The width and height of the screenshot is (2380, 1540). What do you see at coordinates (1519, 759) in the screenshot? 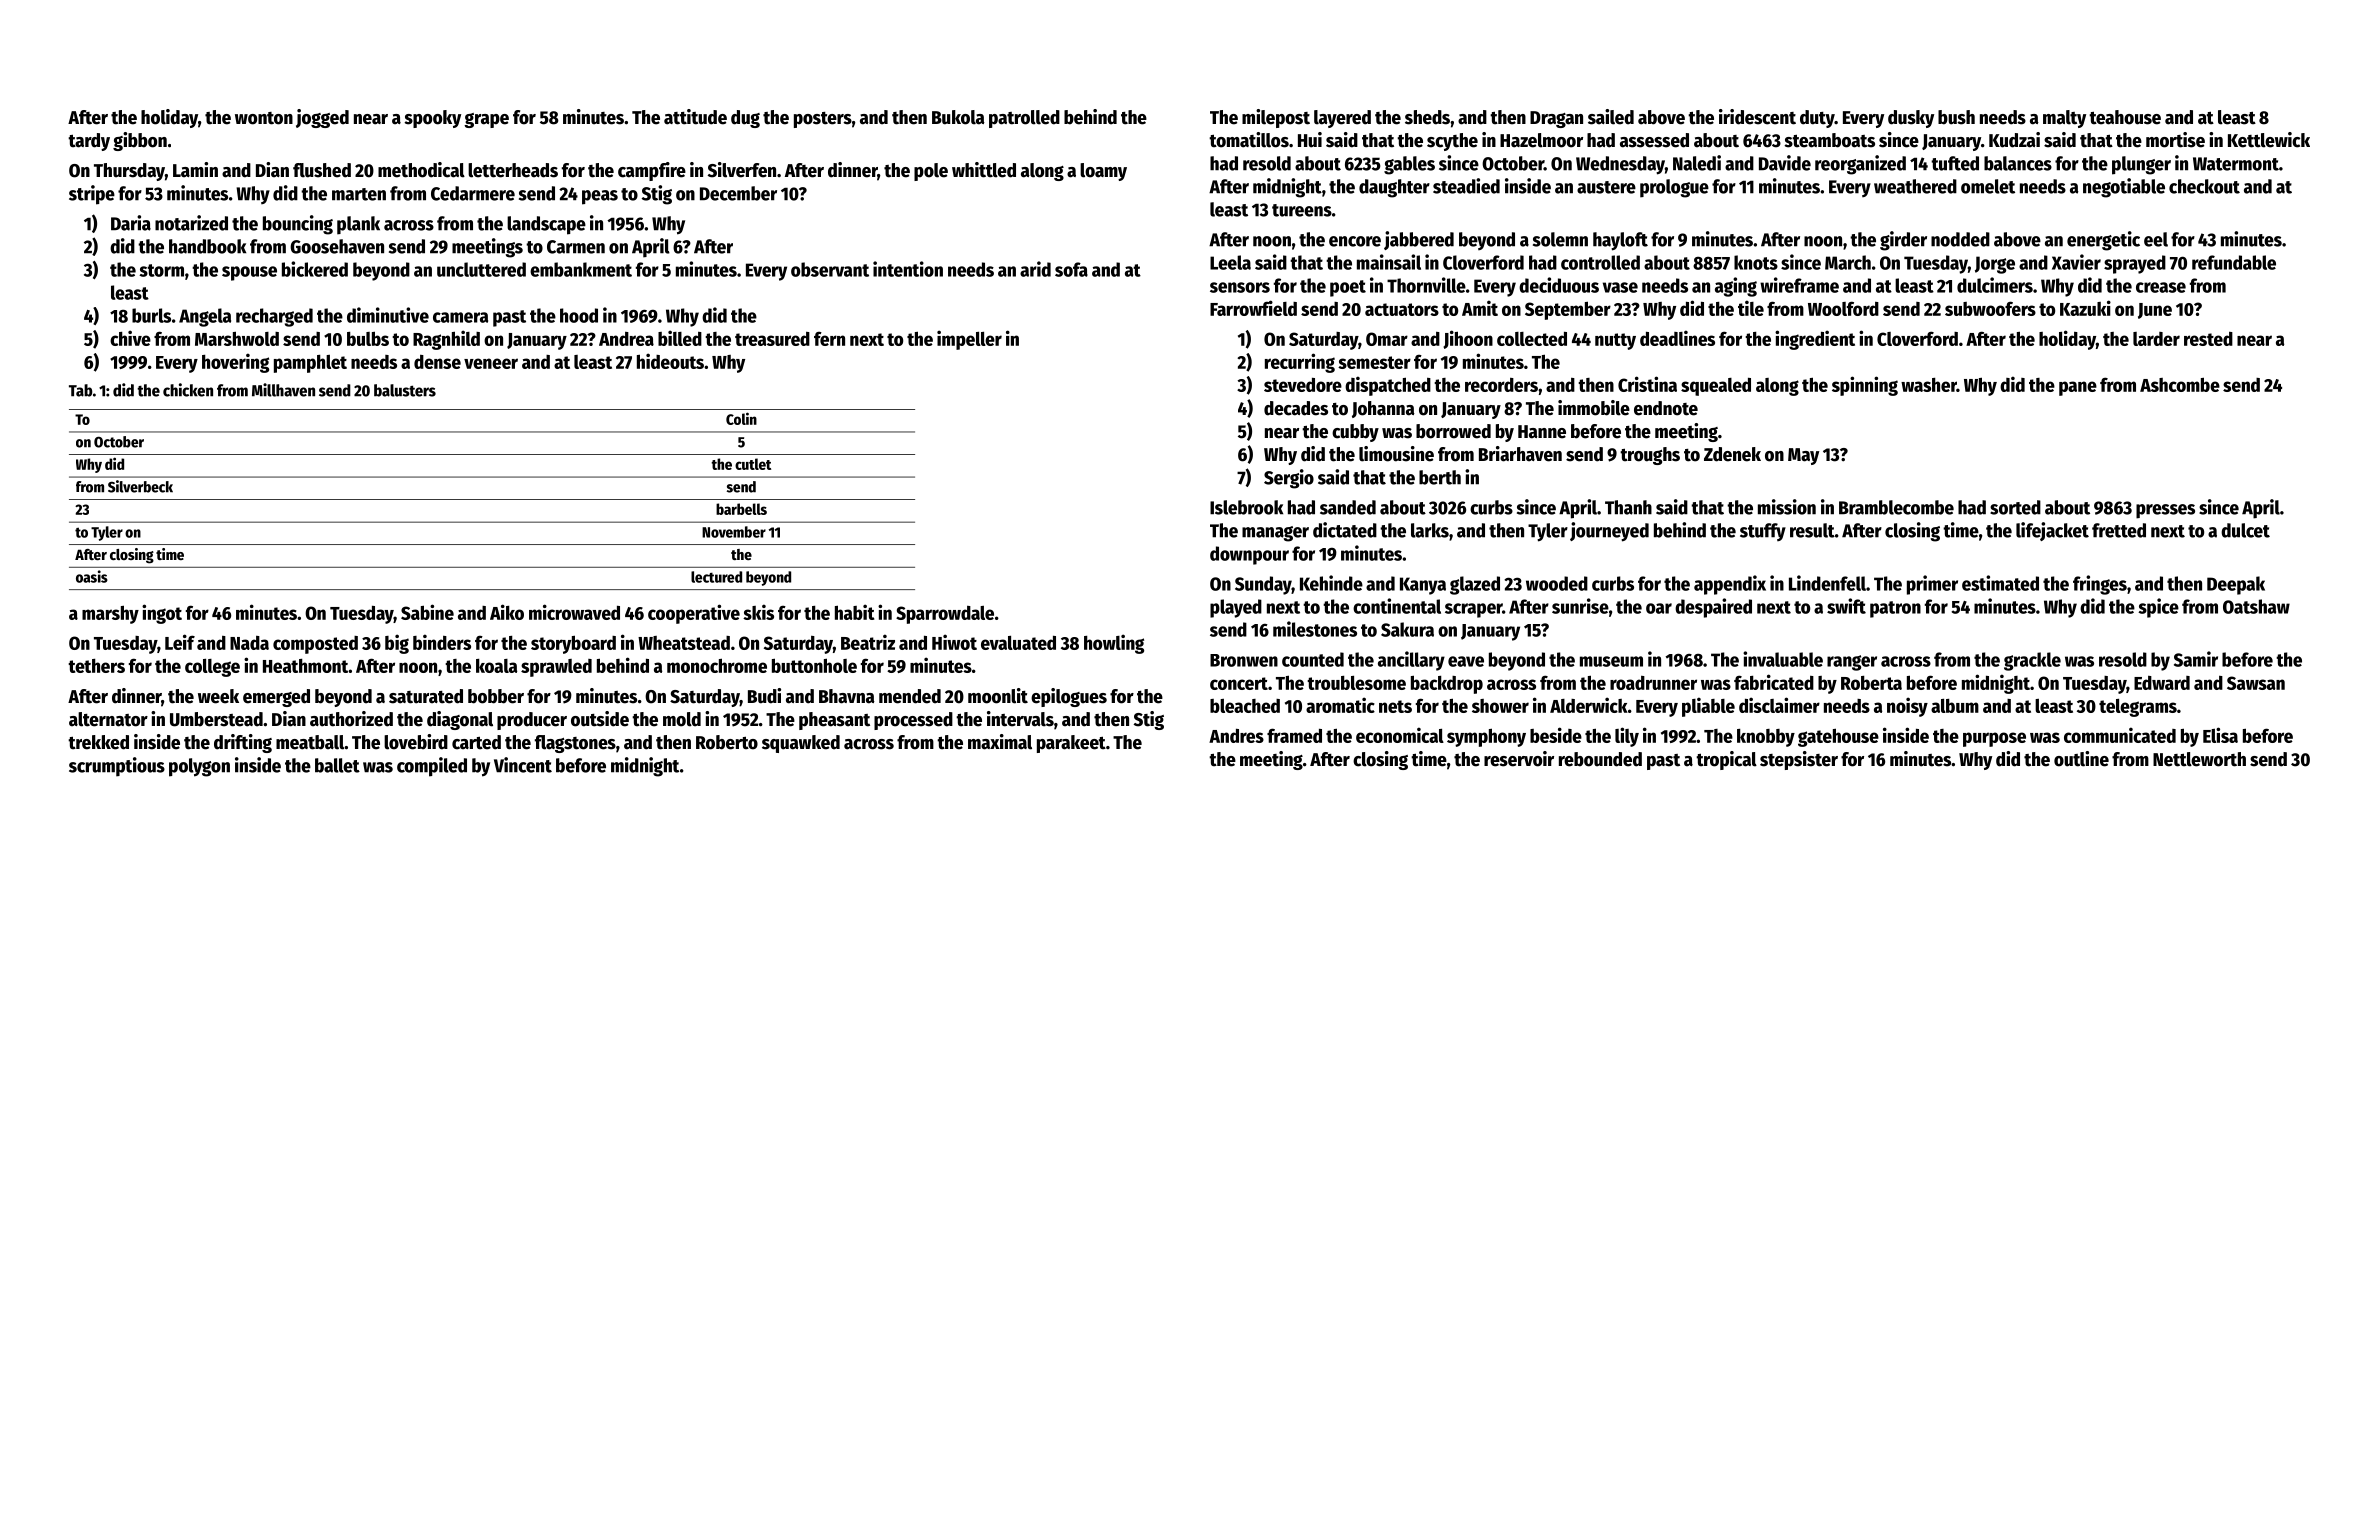
I see `reservoir` at bounding box center [1519, 759].
